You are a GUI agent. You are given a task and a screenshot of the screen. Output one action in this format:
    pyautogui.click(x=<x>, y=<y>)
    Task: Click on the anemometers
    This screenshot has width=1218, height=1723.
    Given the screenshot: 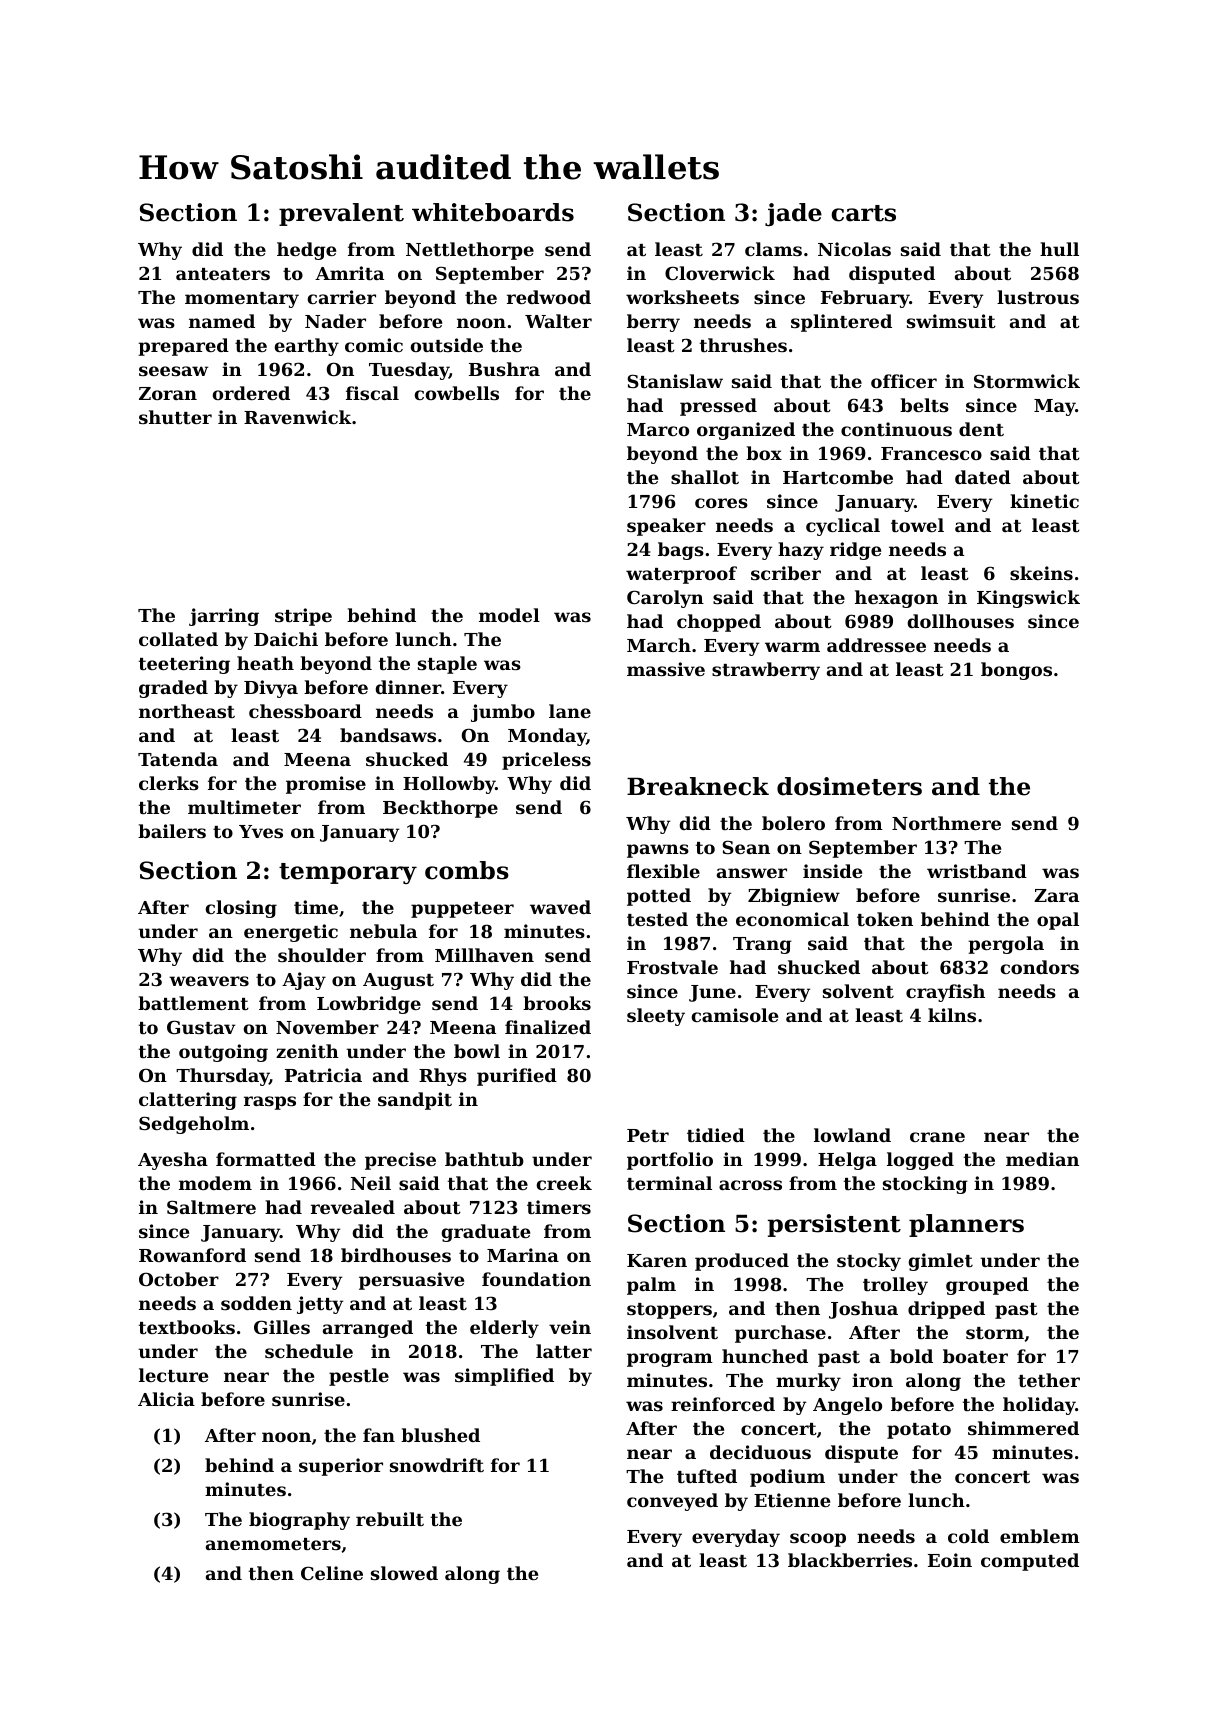 What is the action you would take?
    pyautogui.click(x=273, y=1544)
